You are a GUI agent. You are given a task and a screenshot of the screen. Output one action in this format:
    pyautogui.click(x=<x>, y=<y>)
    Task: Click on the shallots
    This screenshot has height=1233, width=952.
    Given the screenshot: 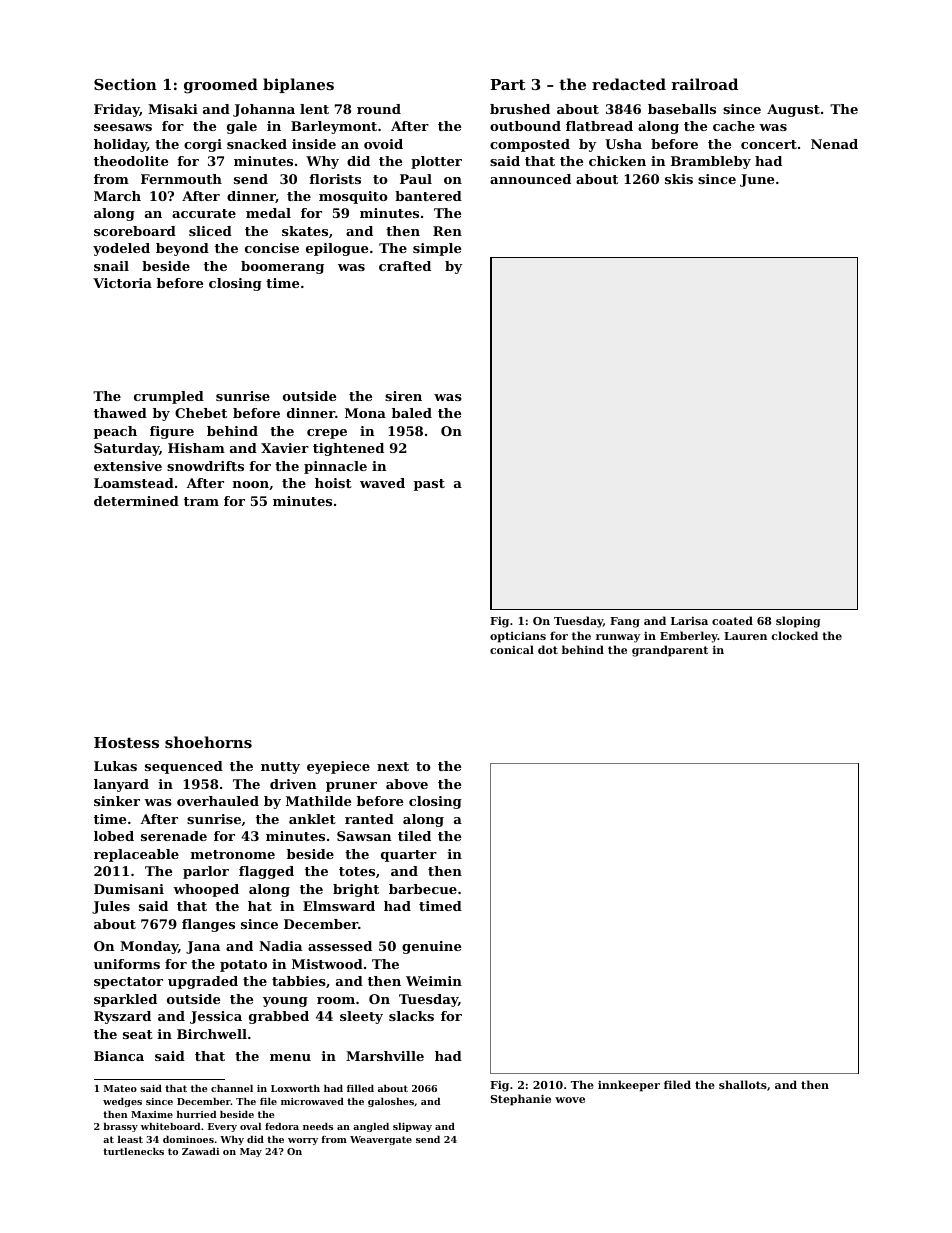 What is the action you would take?
    pyautogui.click(x=743, y=1084)
